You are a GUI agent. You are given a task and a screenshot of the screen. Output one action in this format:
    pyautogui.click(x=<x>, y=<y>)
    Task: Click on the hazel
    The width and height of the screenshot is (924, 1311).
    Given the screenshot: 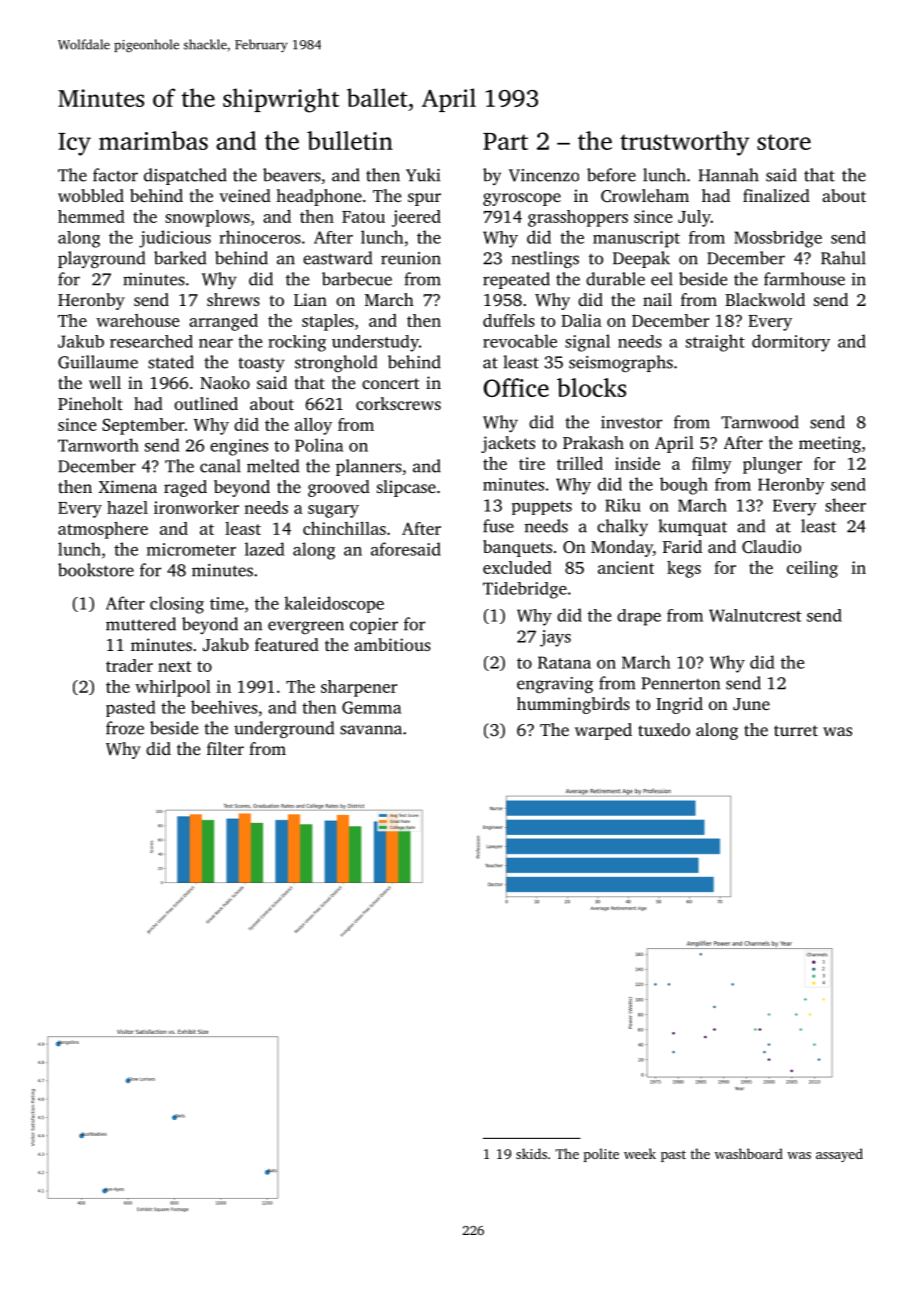 What is the action you would take?
    pyautogui.click(x=127, y=507)
